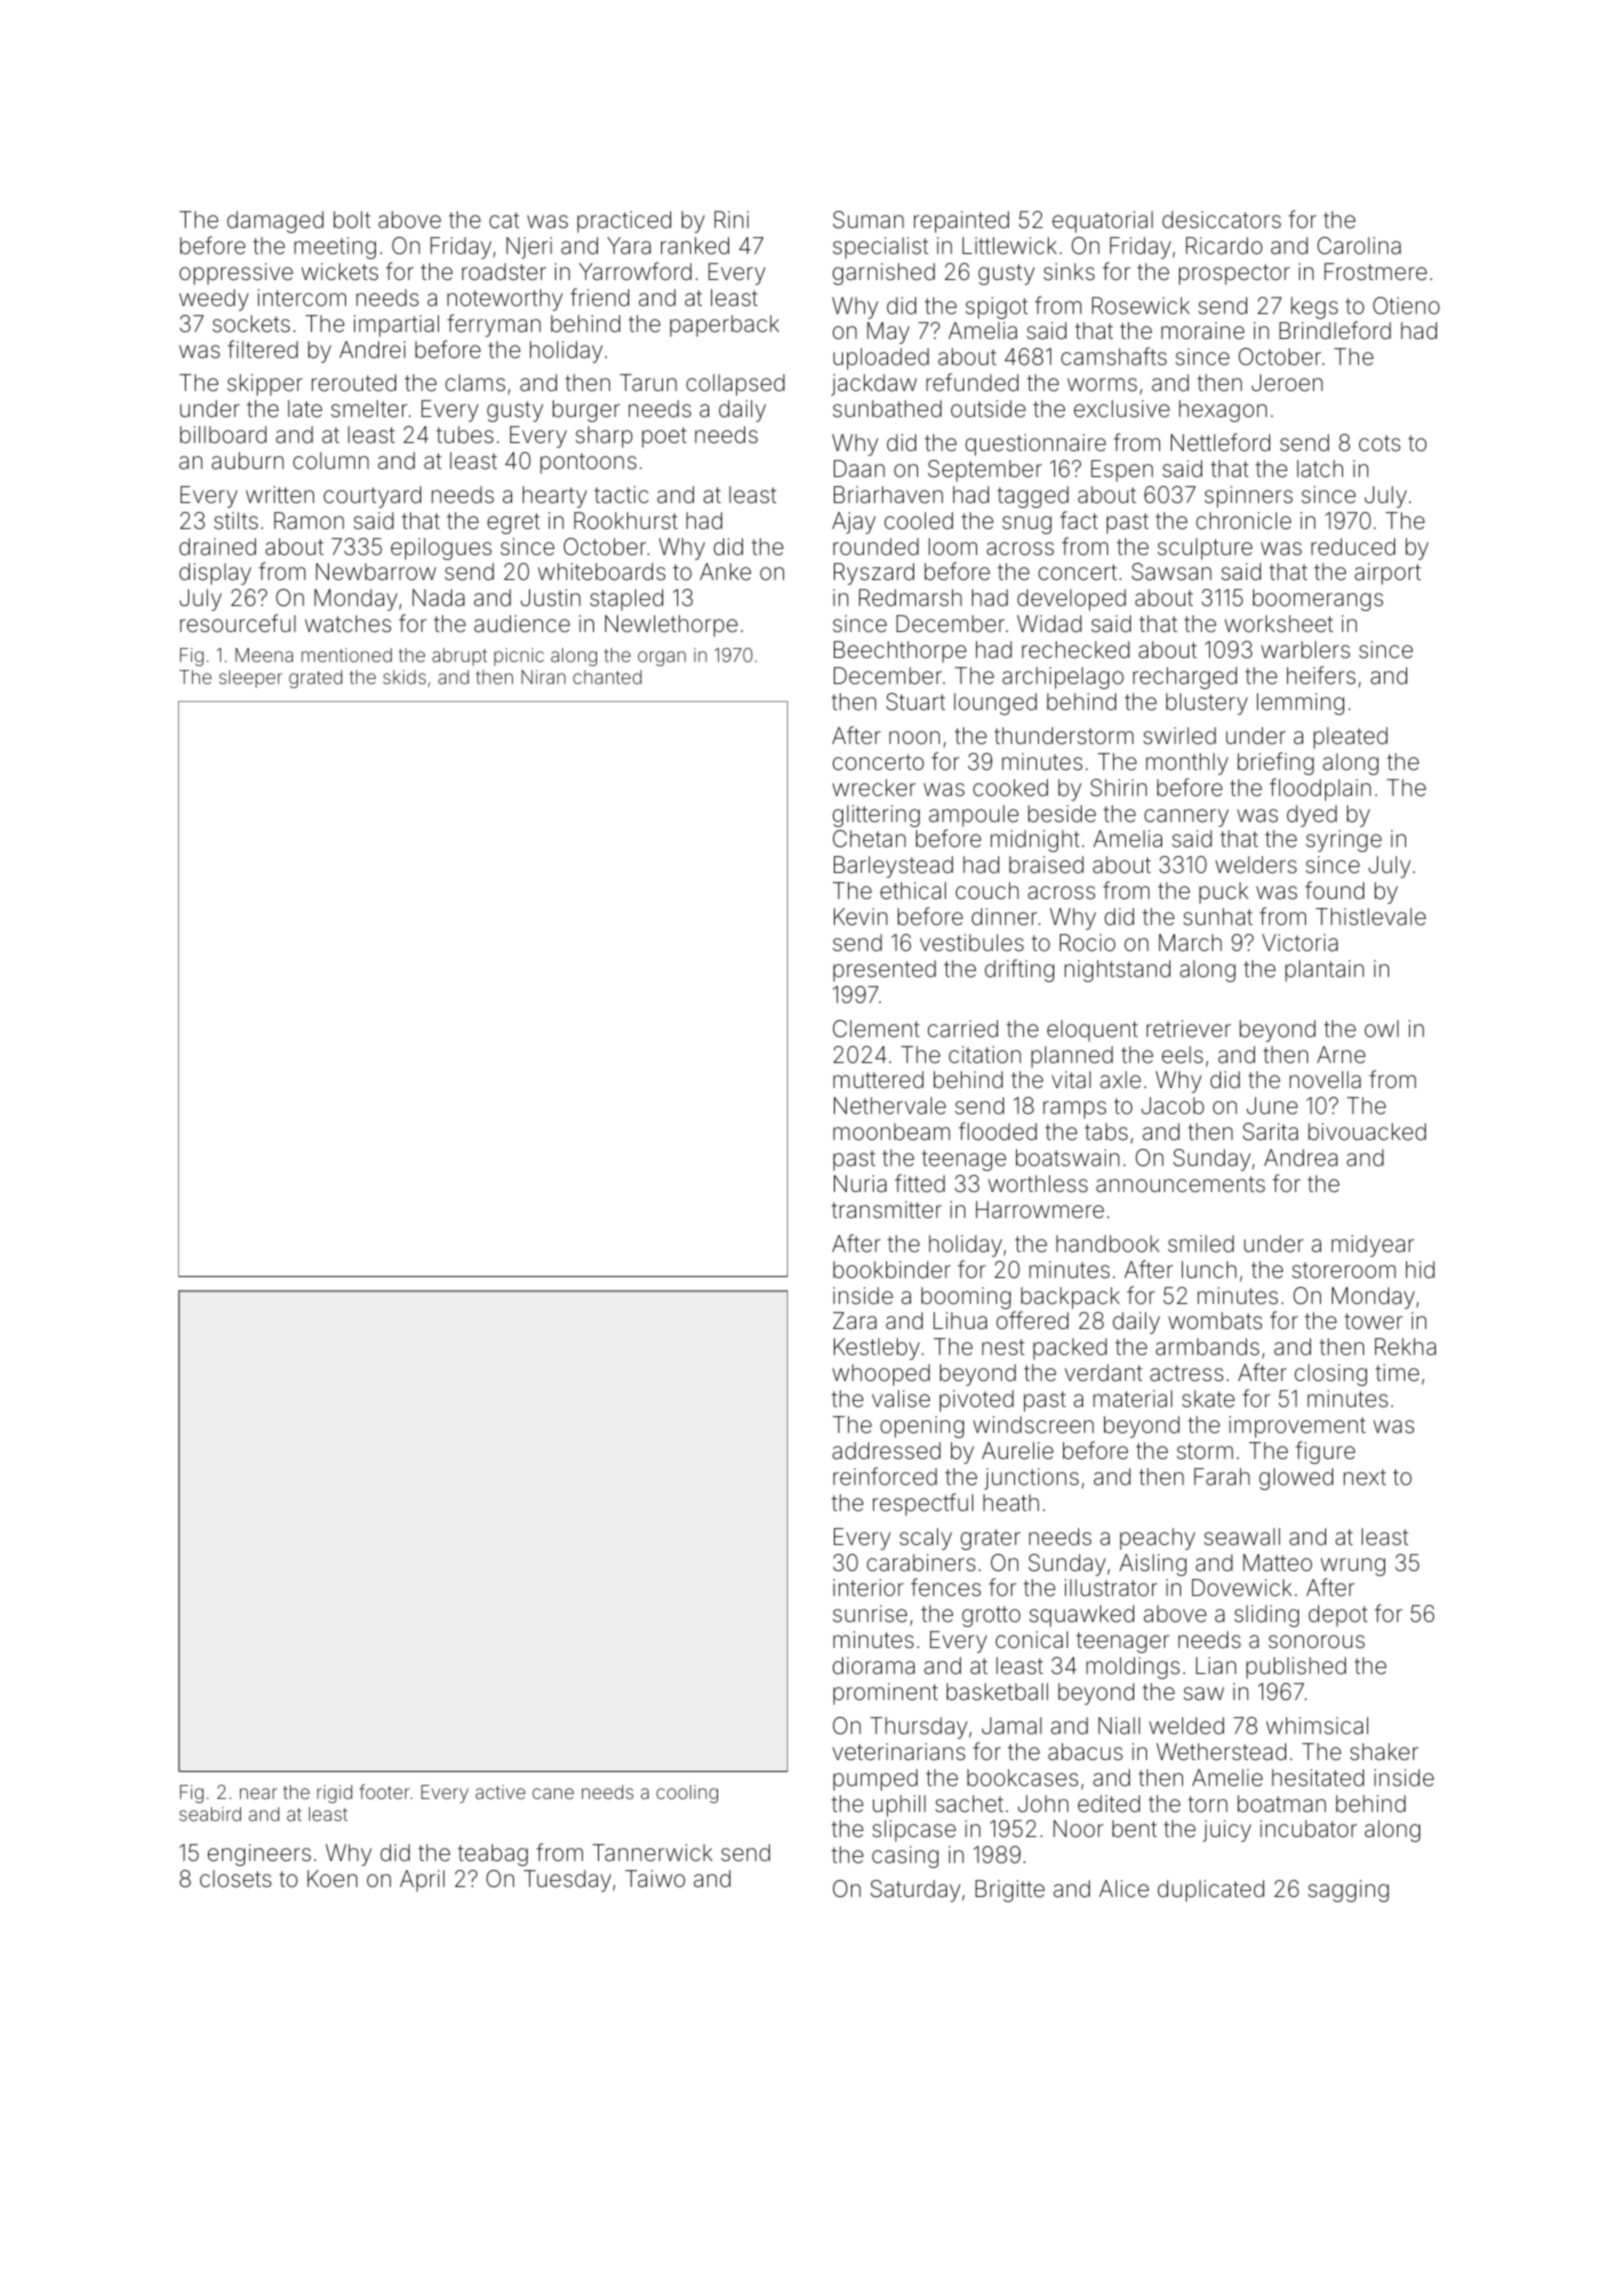 The height and width of the screenshot is (2292, 1620). I want to click on cooling, so click(687, 1794).
